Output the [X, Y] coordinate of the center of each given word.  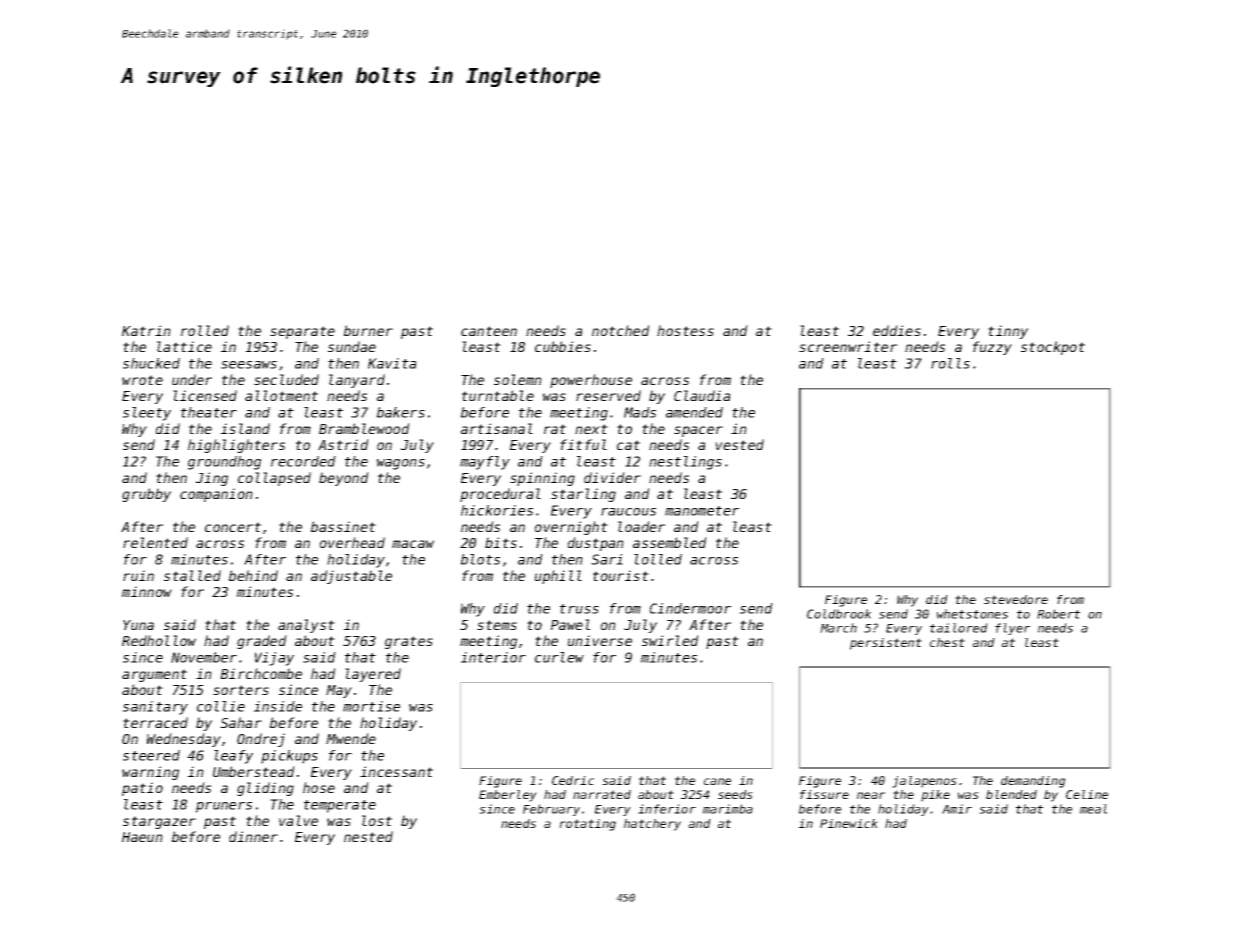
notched [621, 330]
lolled [658, 559]
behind [253, 575]
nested [368, 836]
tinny [1008, 332]
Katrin [146, 330]
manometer [702, 511]
